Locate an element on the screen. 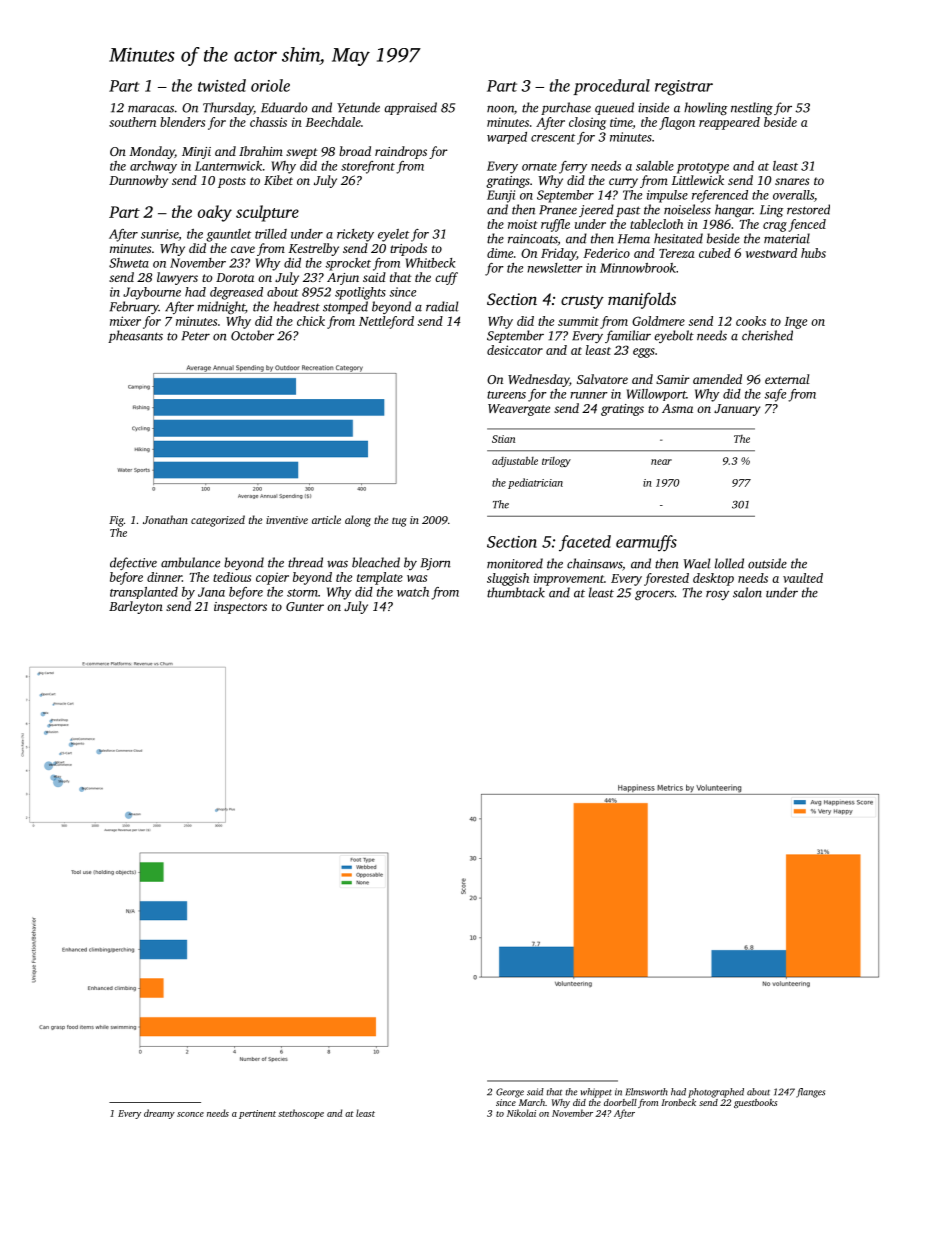  twisted is located at coordinates (222, 85).
